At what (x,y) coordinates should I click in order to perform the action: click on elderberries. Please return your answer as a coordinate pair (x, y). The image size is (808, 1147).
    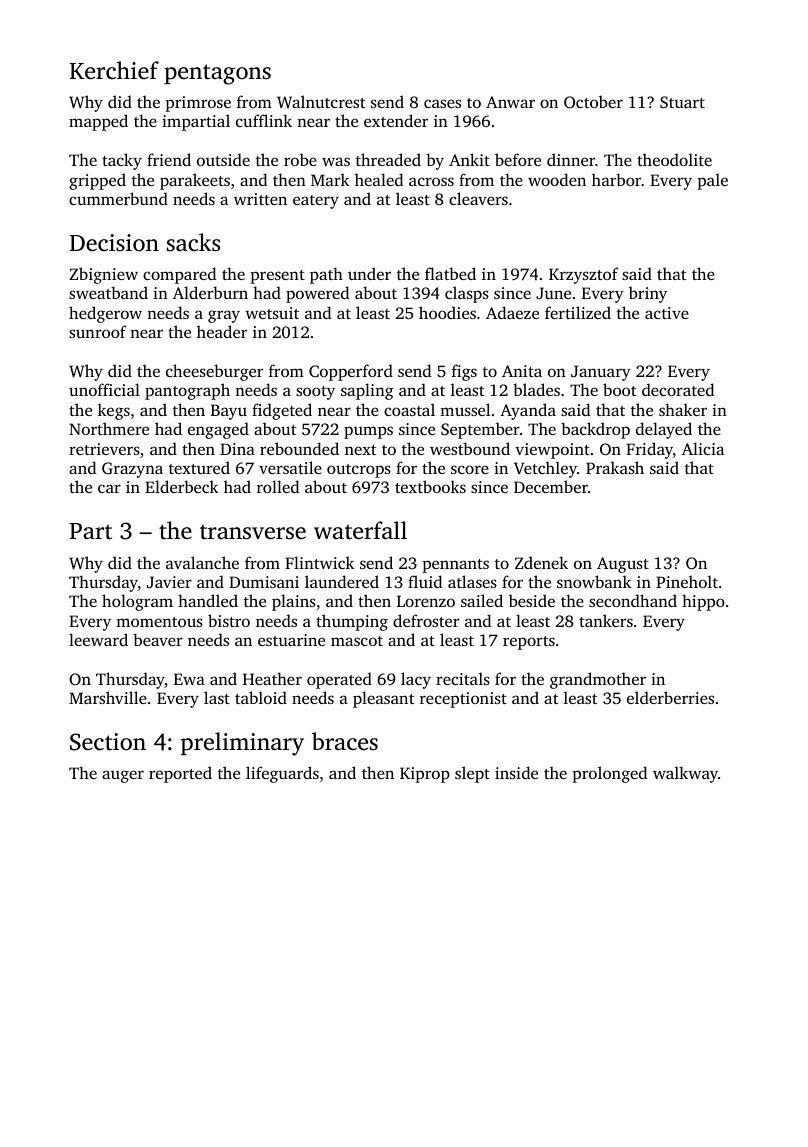
    Looking at the image, I should click on (670, 697).
